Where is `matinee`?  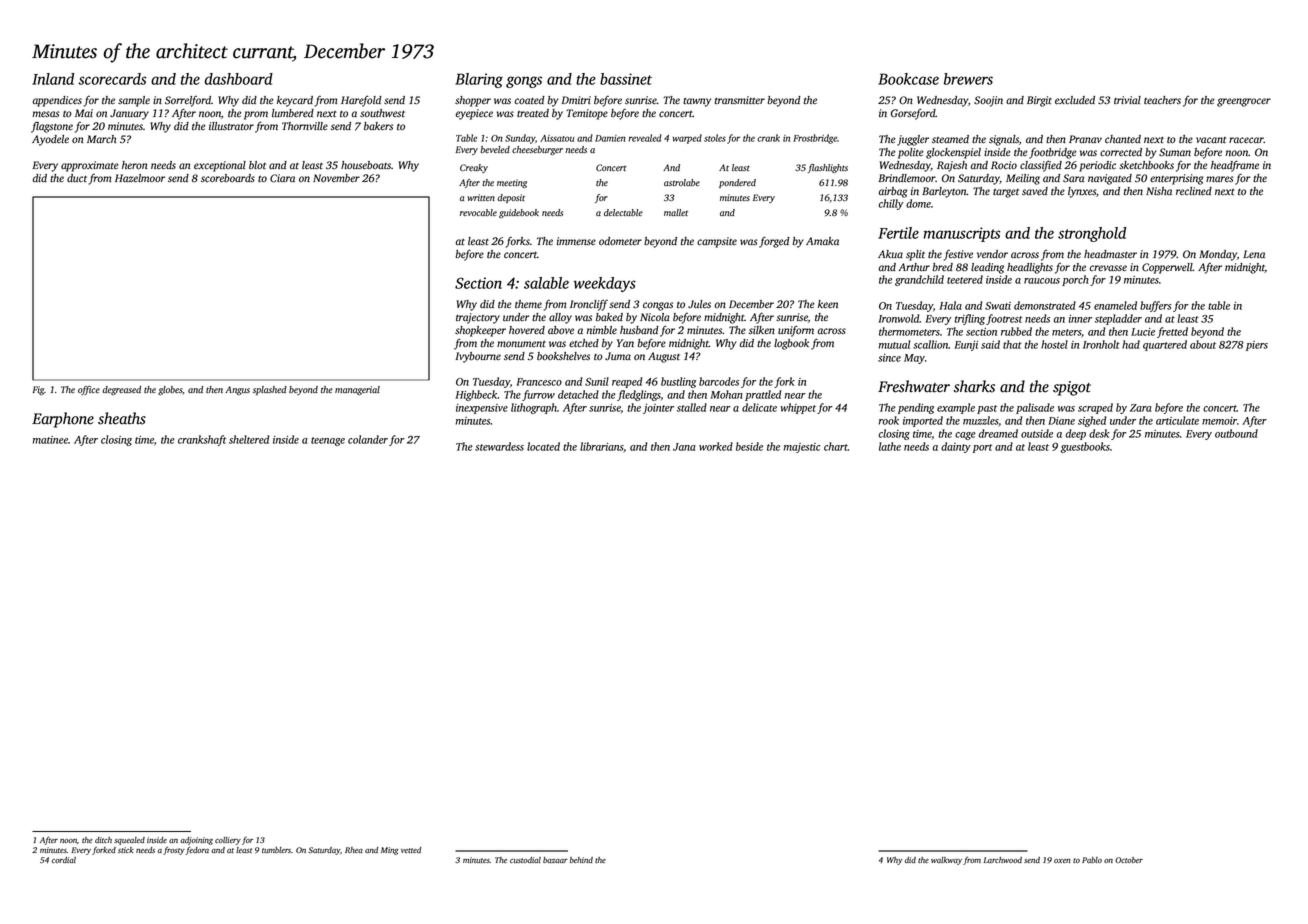
matinee is located at coordinates (50, 440).
